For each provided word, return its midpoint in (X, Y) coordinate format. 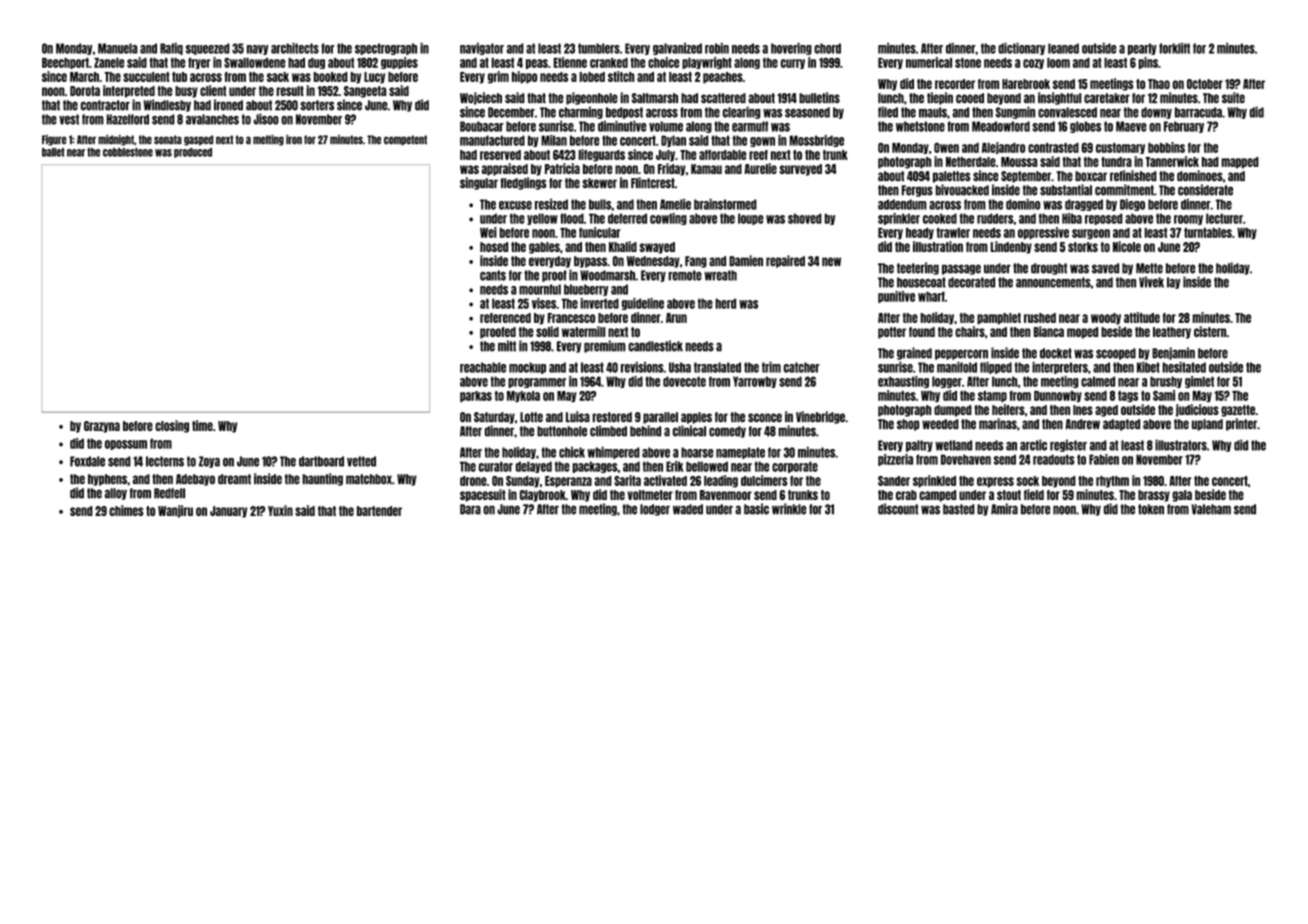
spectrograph (386, 49)
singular (479, 183)
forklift (1174, 48)
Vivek (1151, 282)
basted (959, 509)
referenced (505, 318)
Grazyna (102, 427)
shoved (805, 218)
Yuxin (280, 510)
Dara (470, 509)
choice (663, 62)
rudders (995, 218)
